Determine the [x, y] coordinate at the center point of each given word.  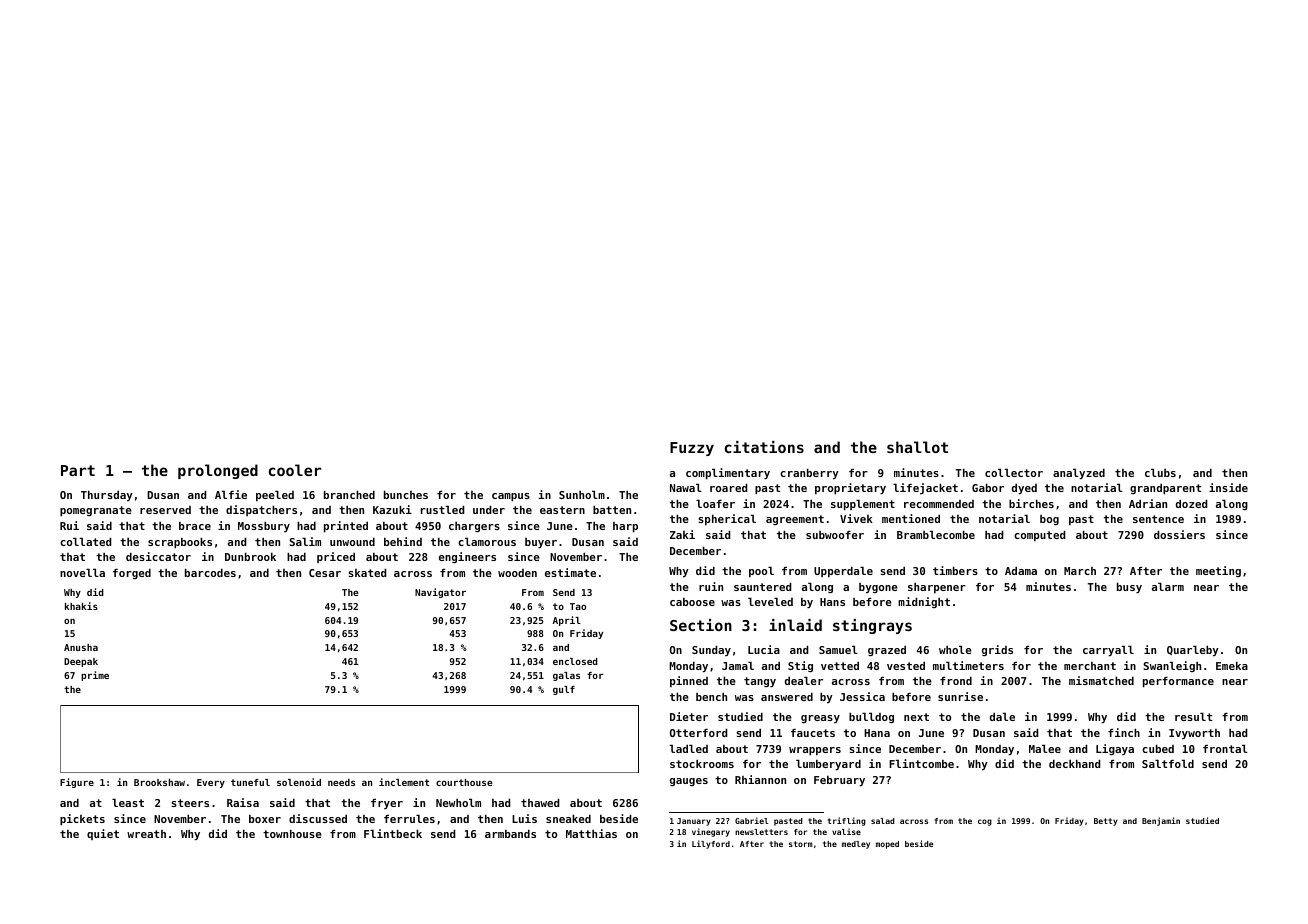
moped [887, 845]
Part [78, 470]
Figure [77, 783]
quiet [103, 834]
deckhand [1075, 763]
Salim [305, 541]
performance [1178, 682]
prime [95, 676]
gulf [564, 690]
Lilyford [711, 844]
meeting [1218, 571]
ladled [689, 748]
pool [761, 571]
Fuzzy [692, 449]
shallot [917, 447]
